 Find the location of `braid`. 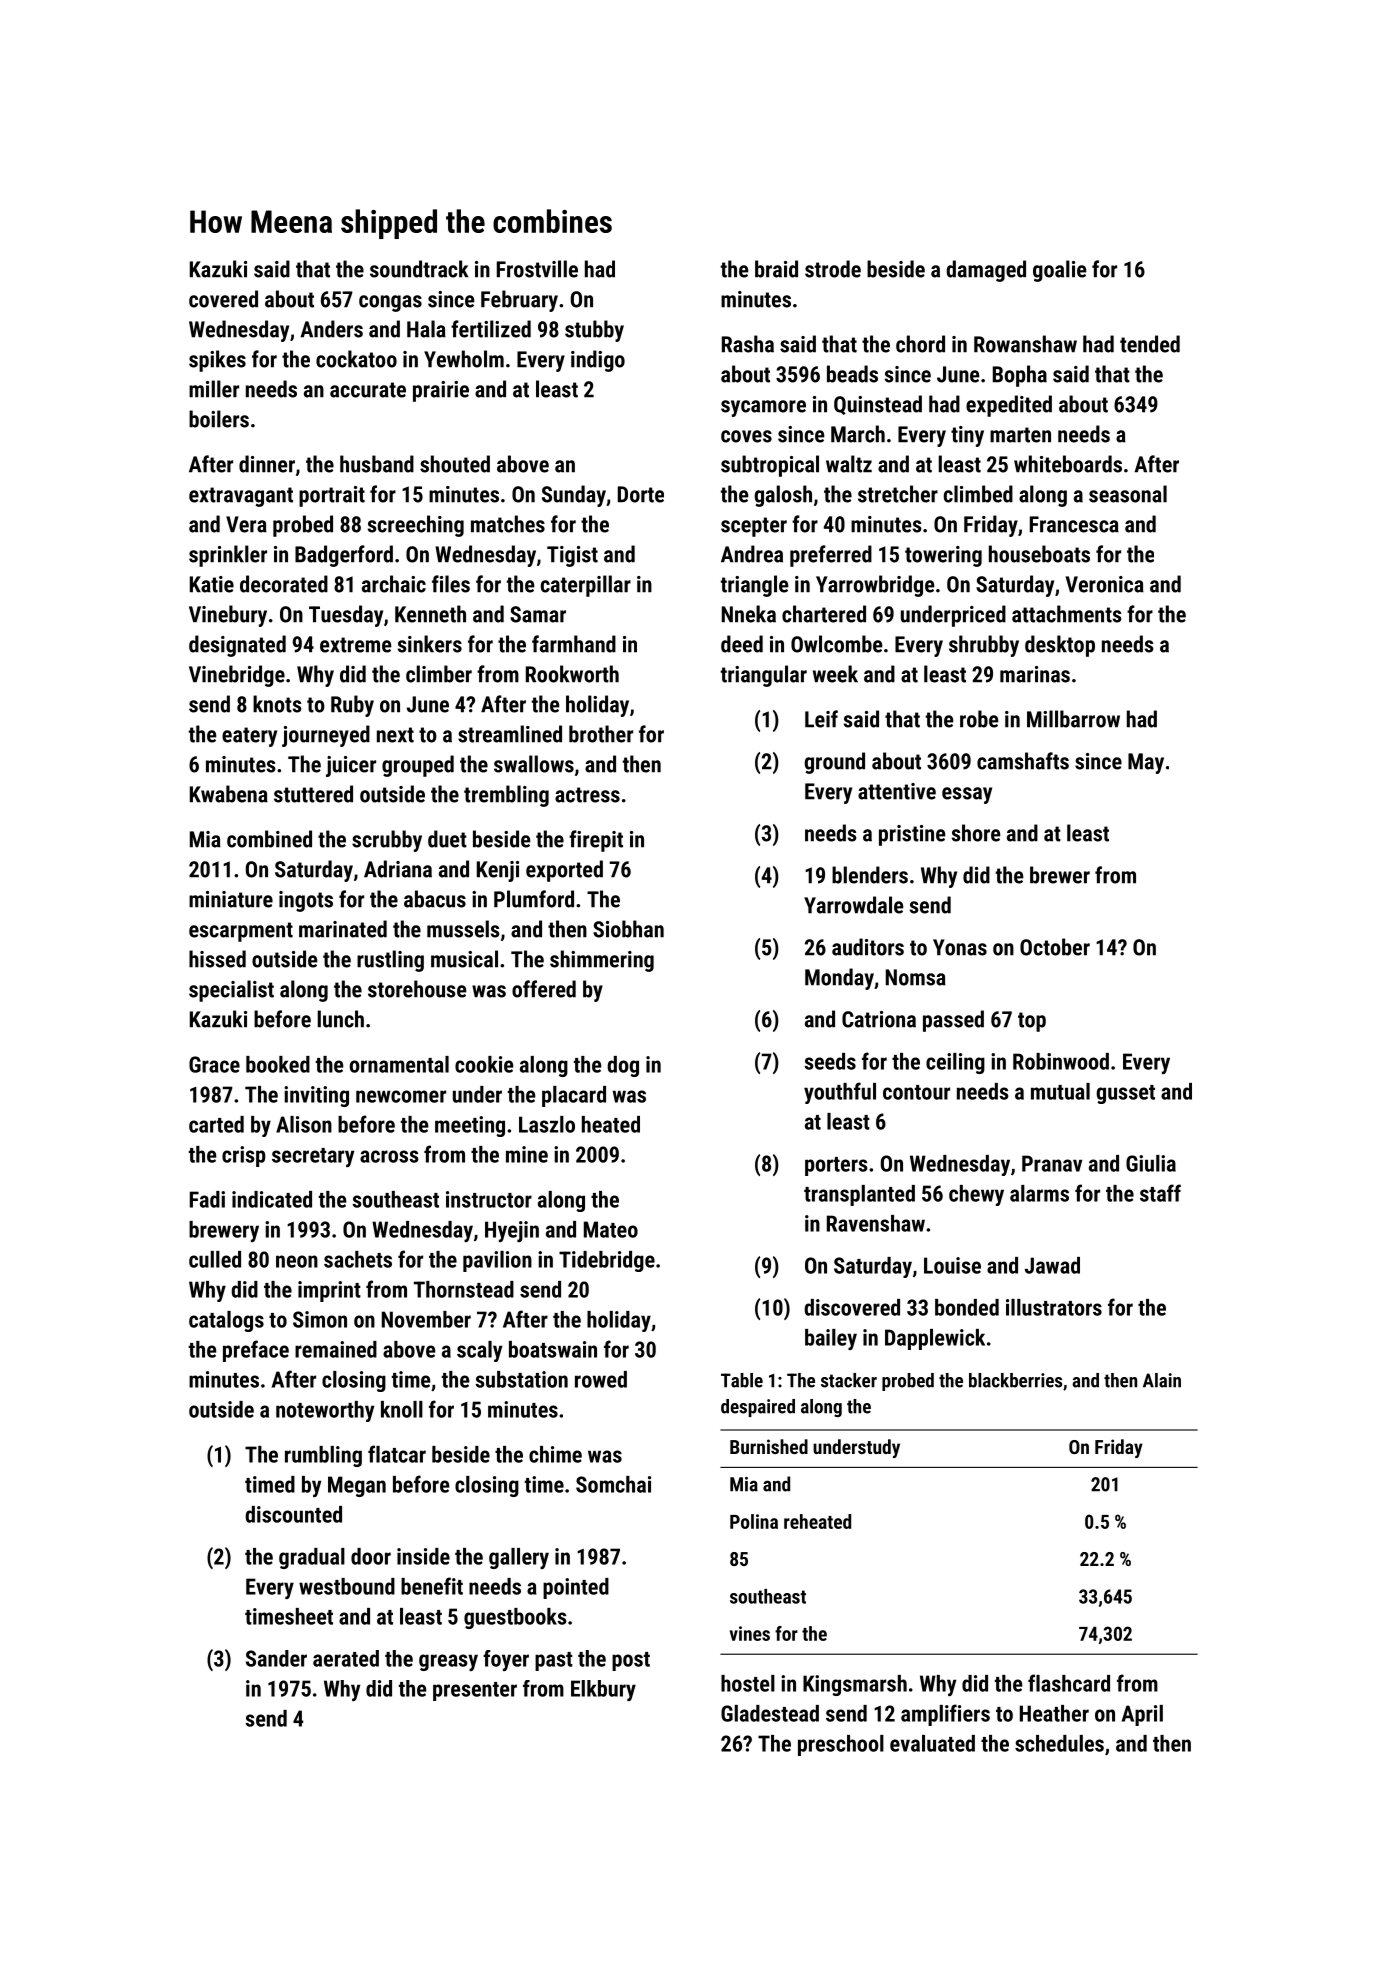

braid is located at coordinates (776, 269).
